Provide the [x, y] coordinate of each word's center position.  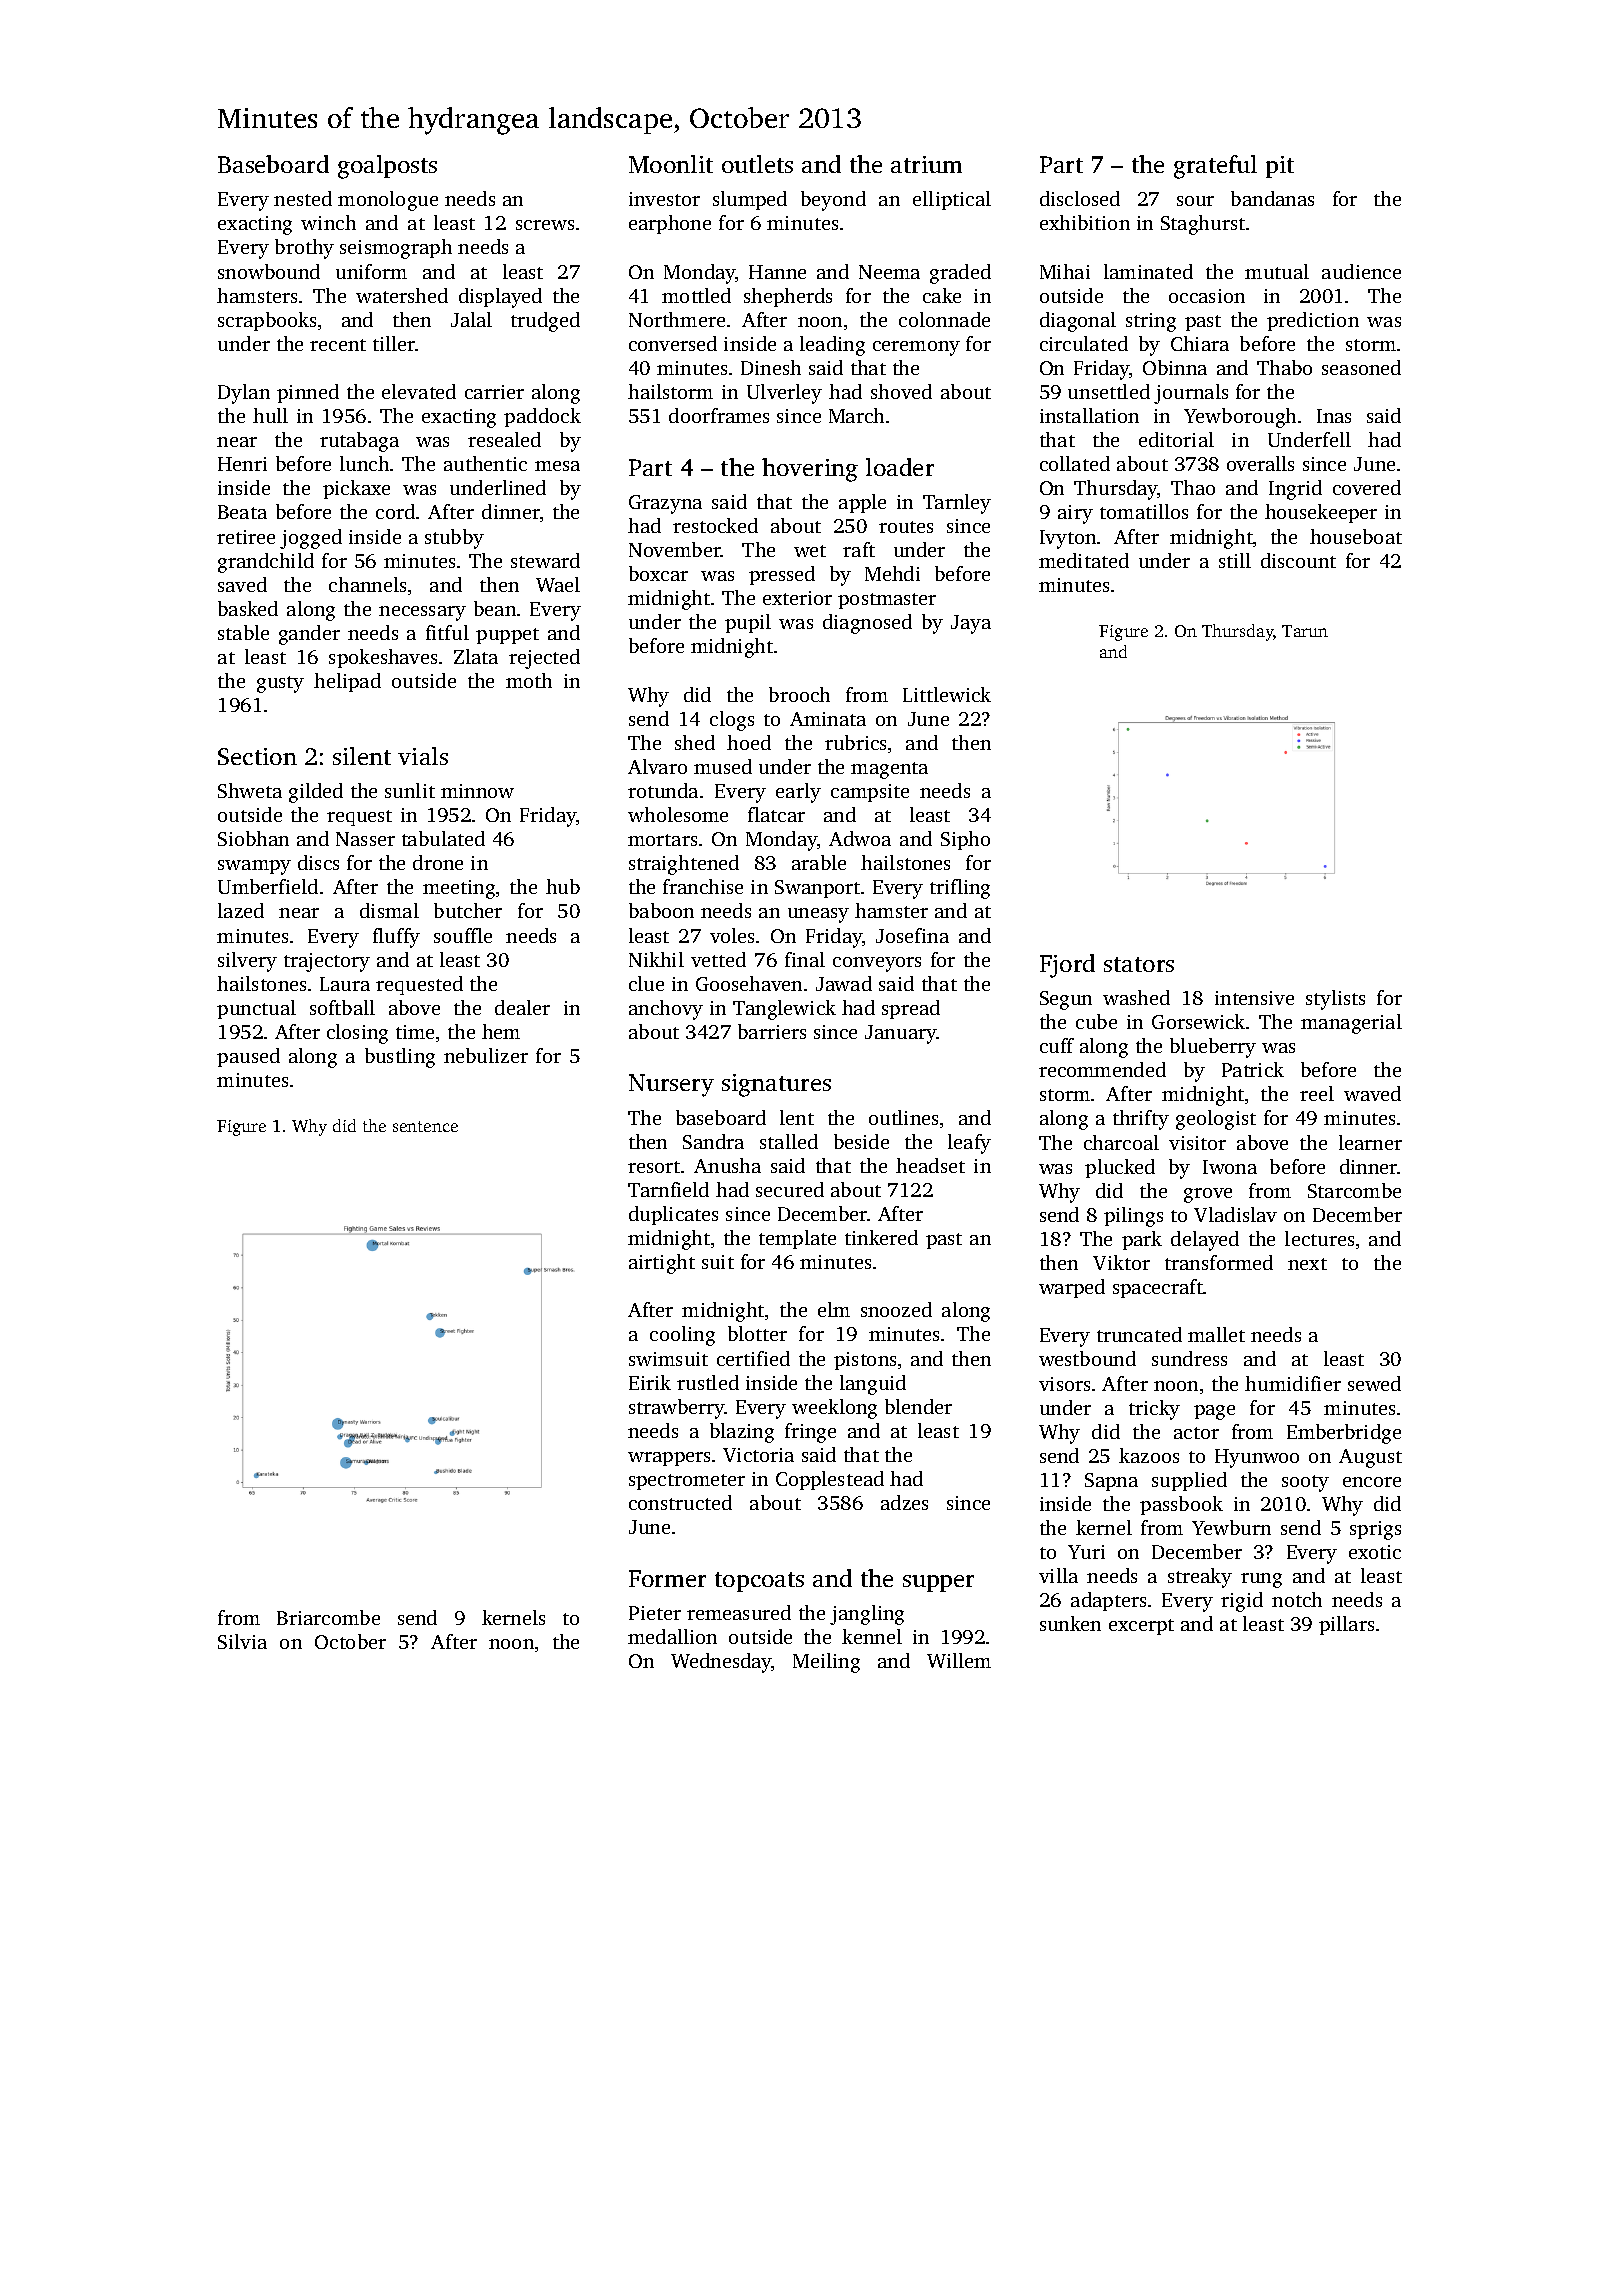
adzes [904, 1502]
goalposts [387, 167]
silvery [247, 962]
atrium [926, 164]
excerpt [1141, 1627]
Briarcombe [328, 1617]
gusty [280, 684]
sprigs [1375, 1530]
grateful [1215, 167]
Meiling [826, 1663]
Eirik [650, 1382]
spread [911, 1009]
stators [1139, 964]
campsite [870, 793]
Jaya [971, 624]
